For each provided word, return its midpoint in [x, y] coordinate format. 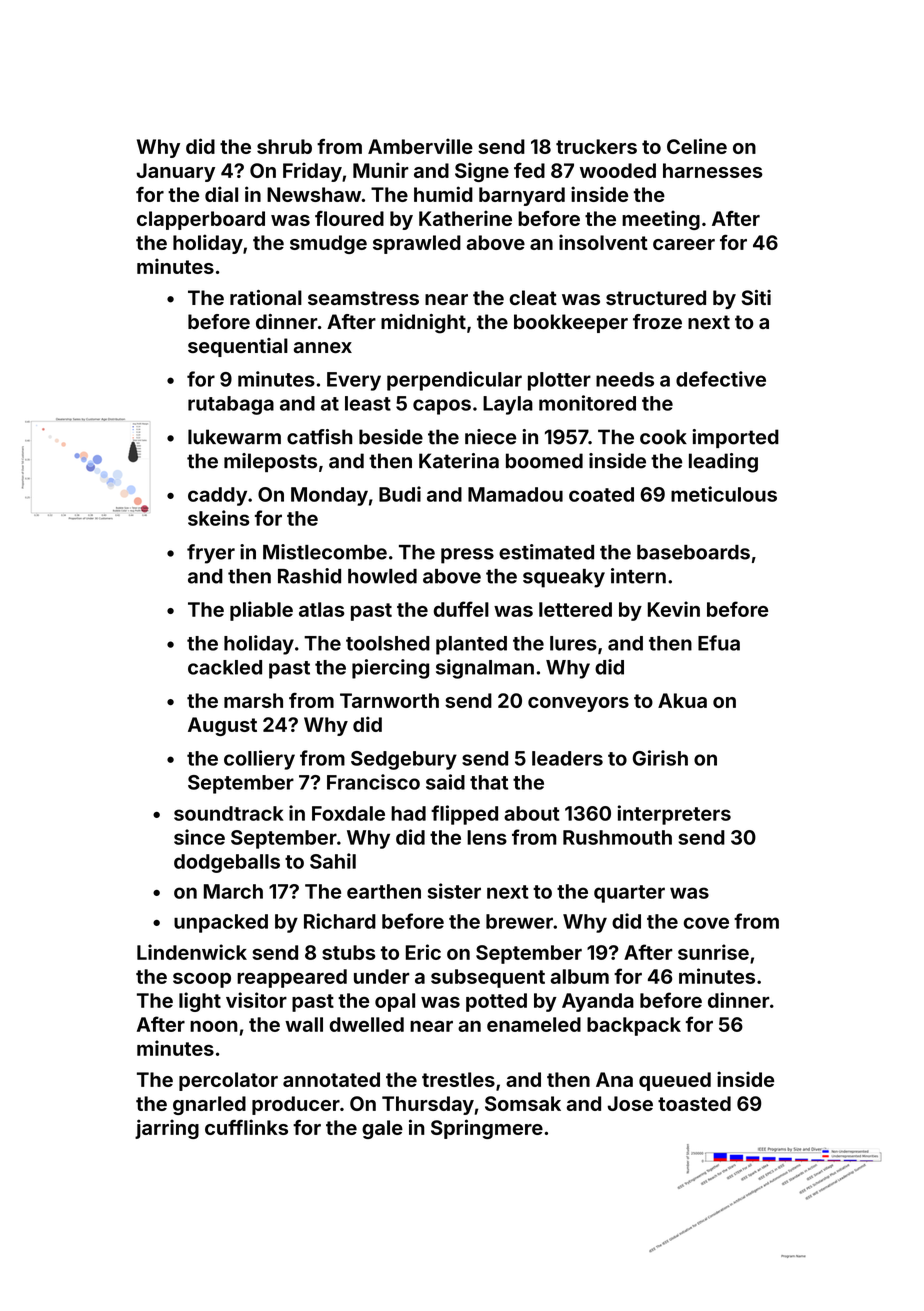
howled [382, 576]
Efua [719, 643]
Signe [482, 172]
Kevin [674, 609]
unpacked [221, 923]
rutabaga [231, 405]
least [368, 403]
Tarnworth [389, 700]
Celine [697, 146]
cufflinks [246, 1127]
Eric [423, 952]
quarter [629, 894]
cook [663, 437]
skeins [219, 518]
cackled [225, 667]
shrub [284, 146]
